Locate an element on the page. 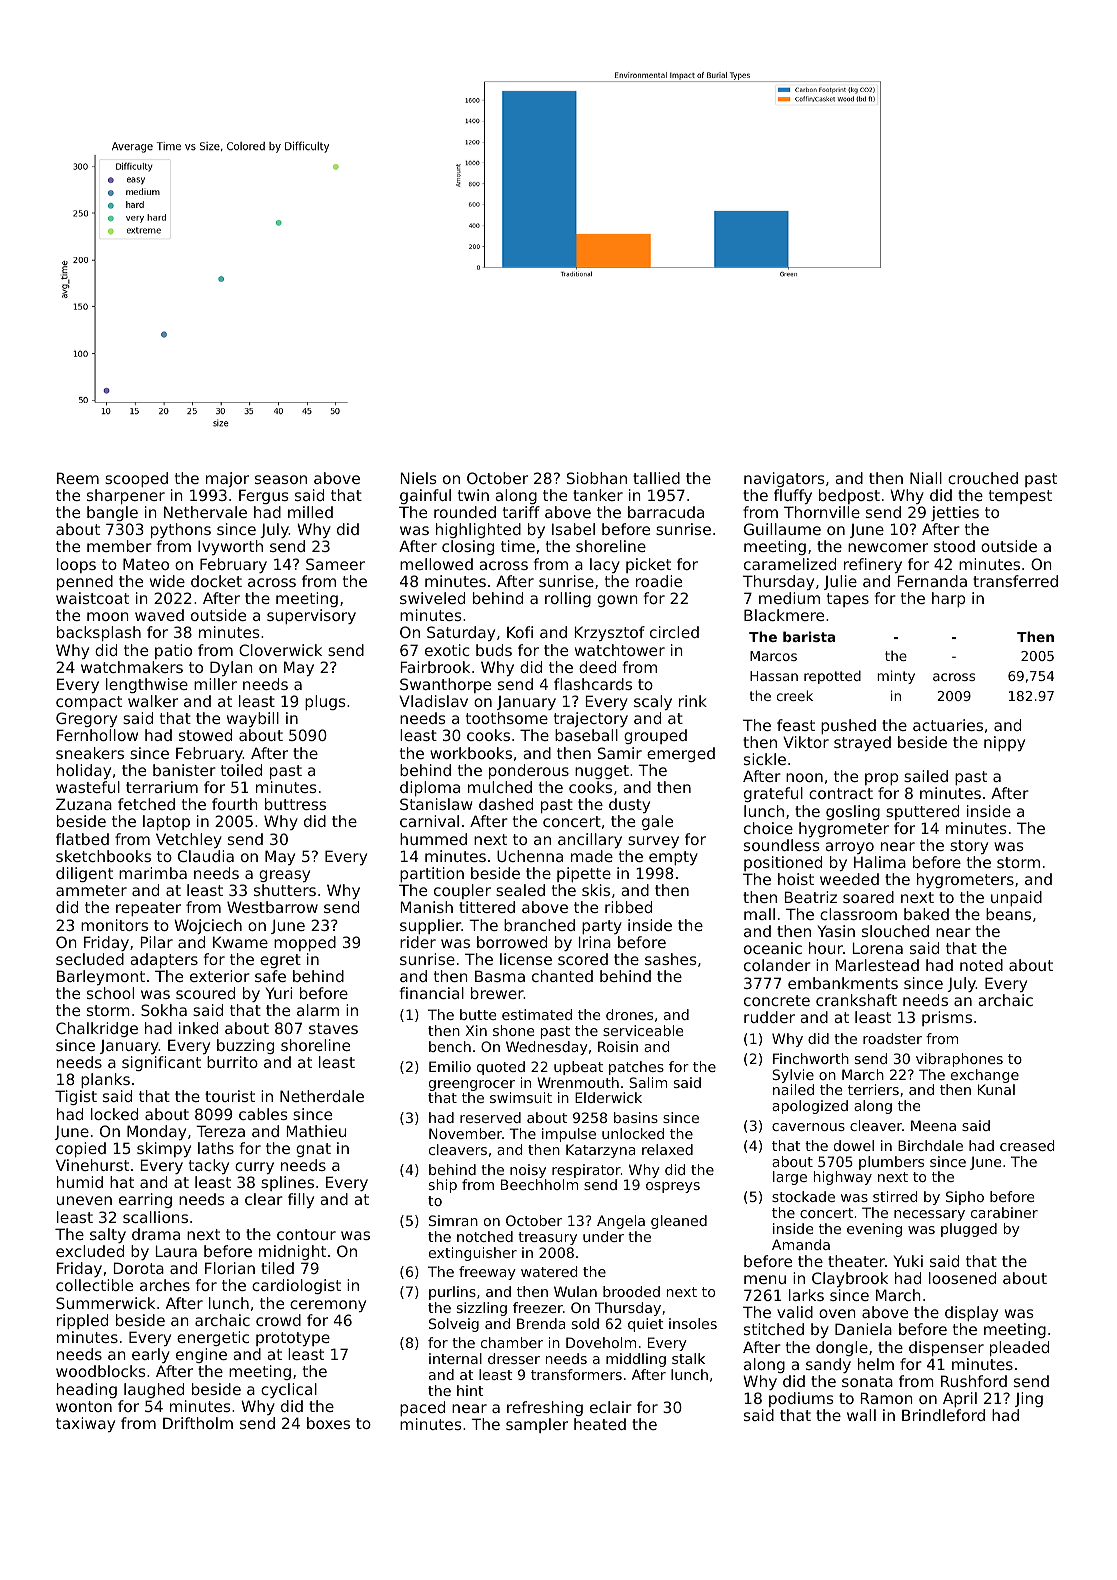 Image resolution: width=1117 pixels, height=1580 pixels. pythons is located at coordinates (181, 530).
